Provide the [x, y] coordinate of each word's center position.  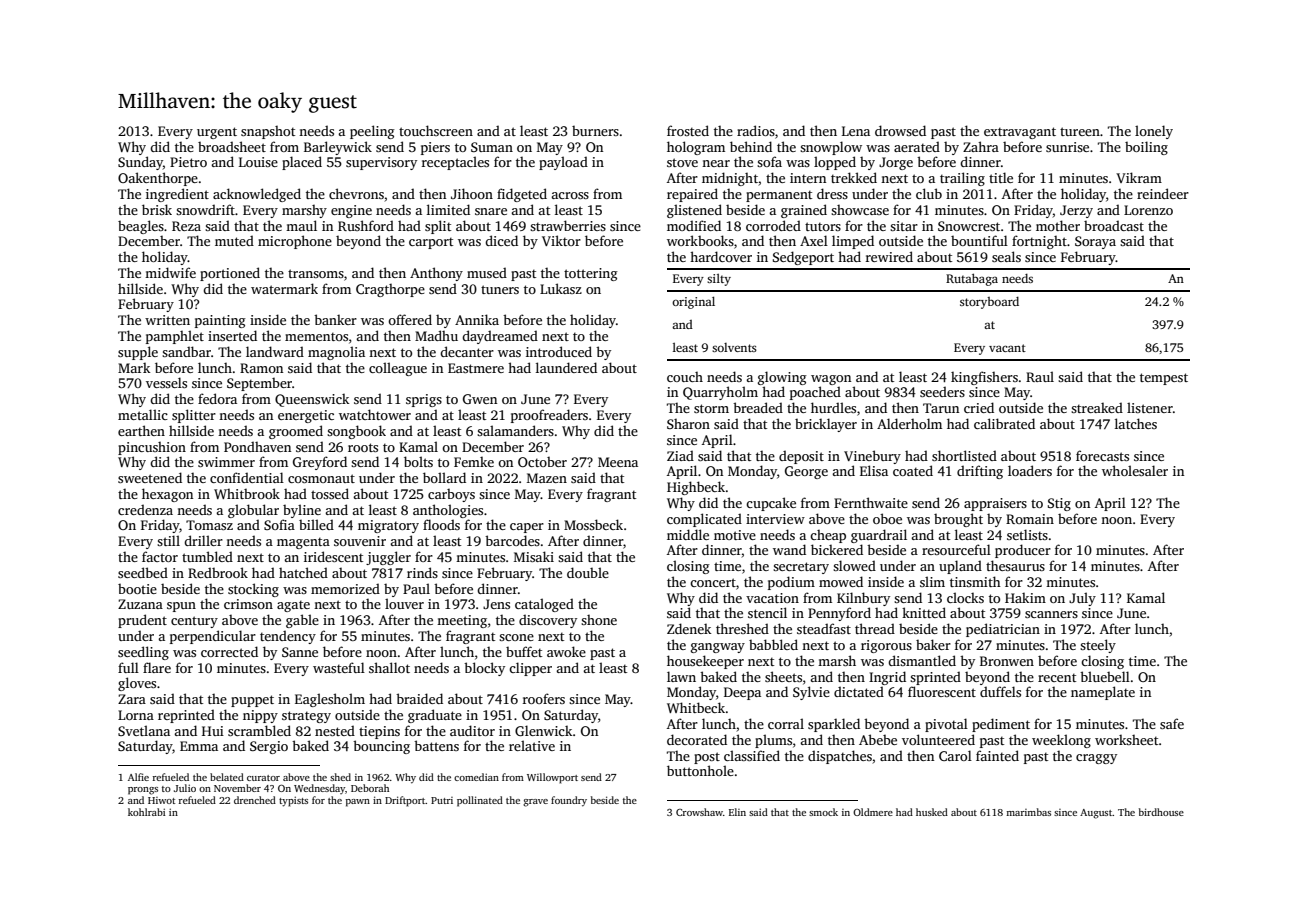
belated [227, 777]
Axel [814, 240]
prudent [142, 621]
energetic [306, 416]
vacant [1007, 348]
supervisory [381, 163]
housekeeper [705, 662]
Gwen [480, 399]
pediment [1001, 725]
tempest [1164, 379]
